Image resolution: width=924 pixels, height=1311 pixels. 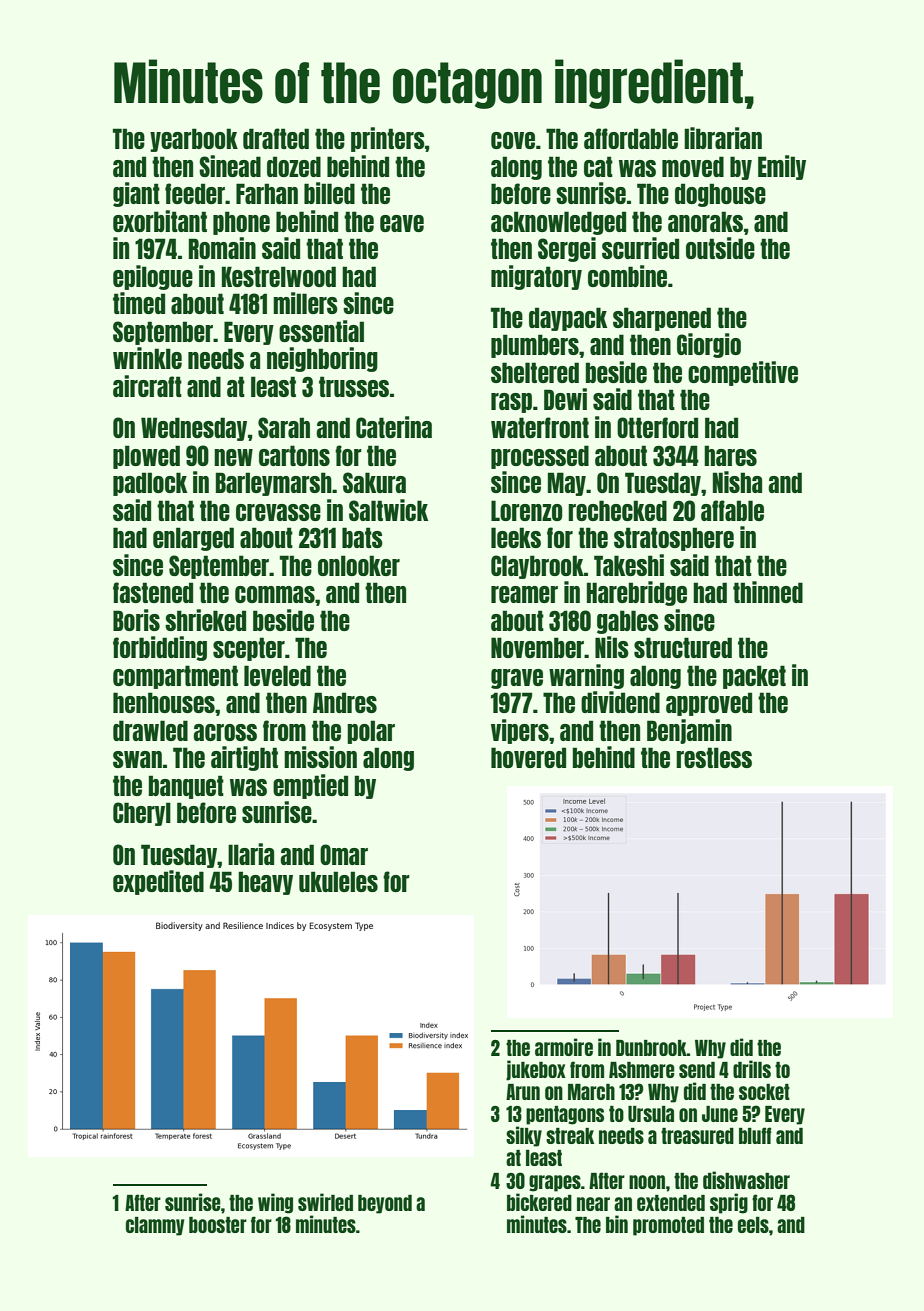 I want to click on Emily, so click(x=782, y=167).
